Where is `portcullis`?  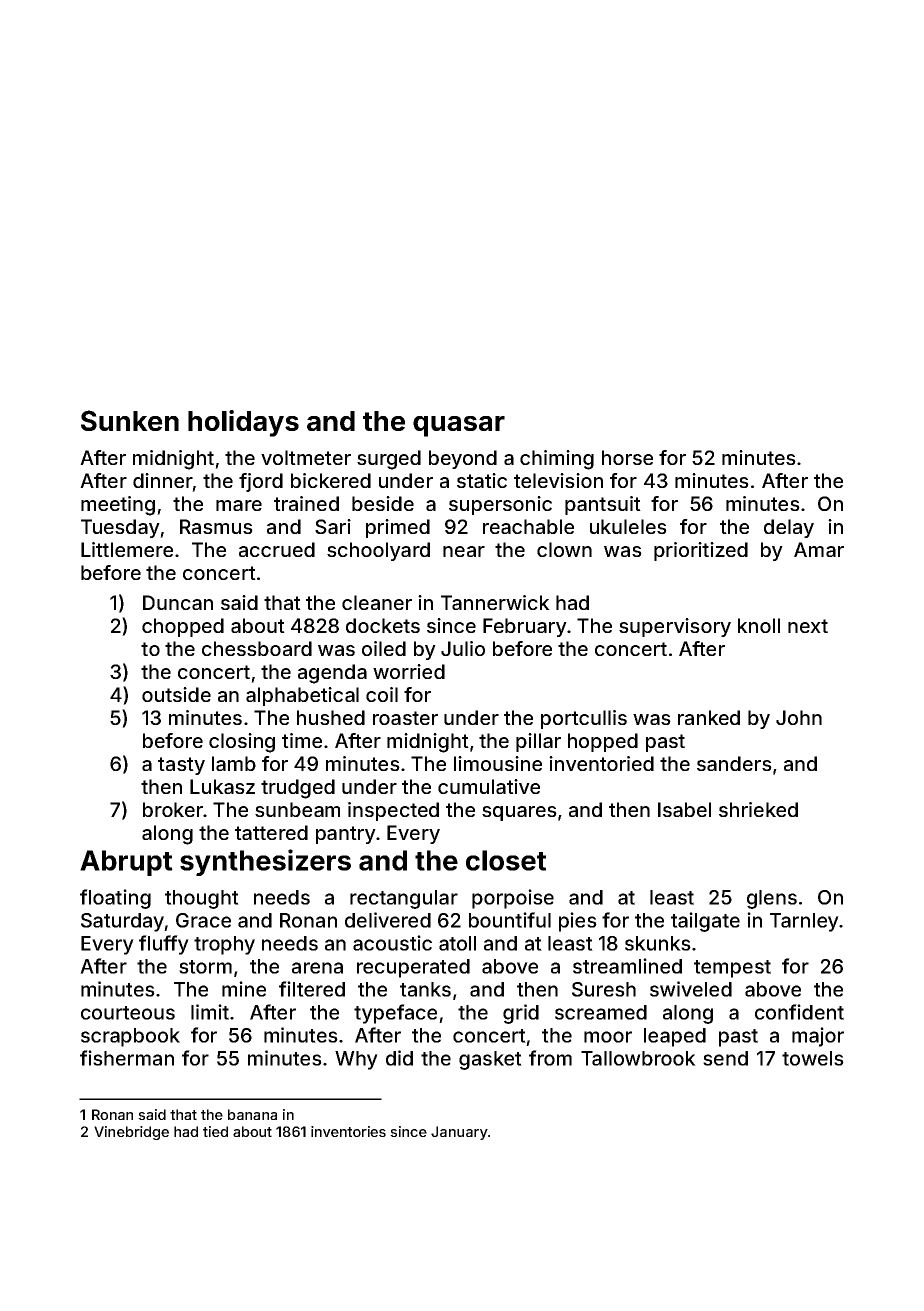
portcullis is located at coordinates (584, 719).
